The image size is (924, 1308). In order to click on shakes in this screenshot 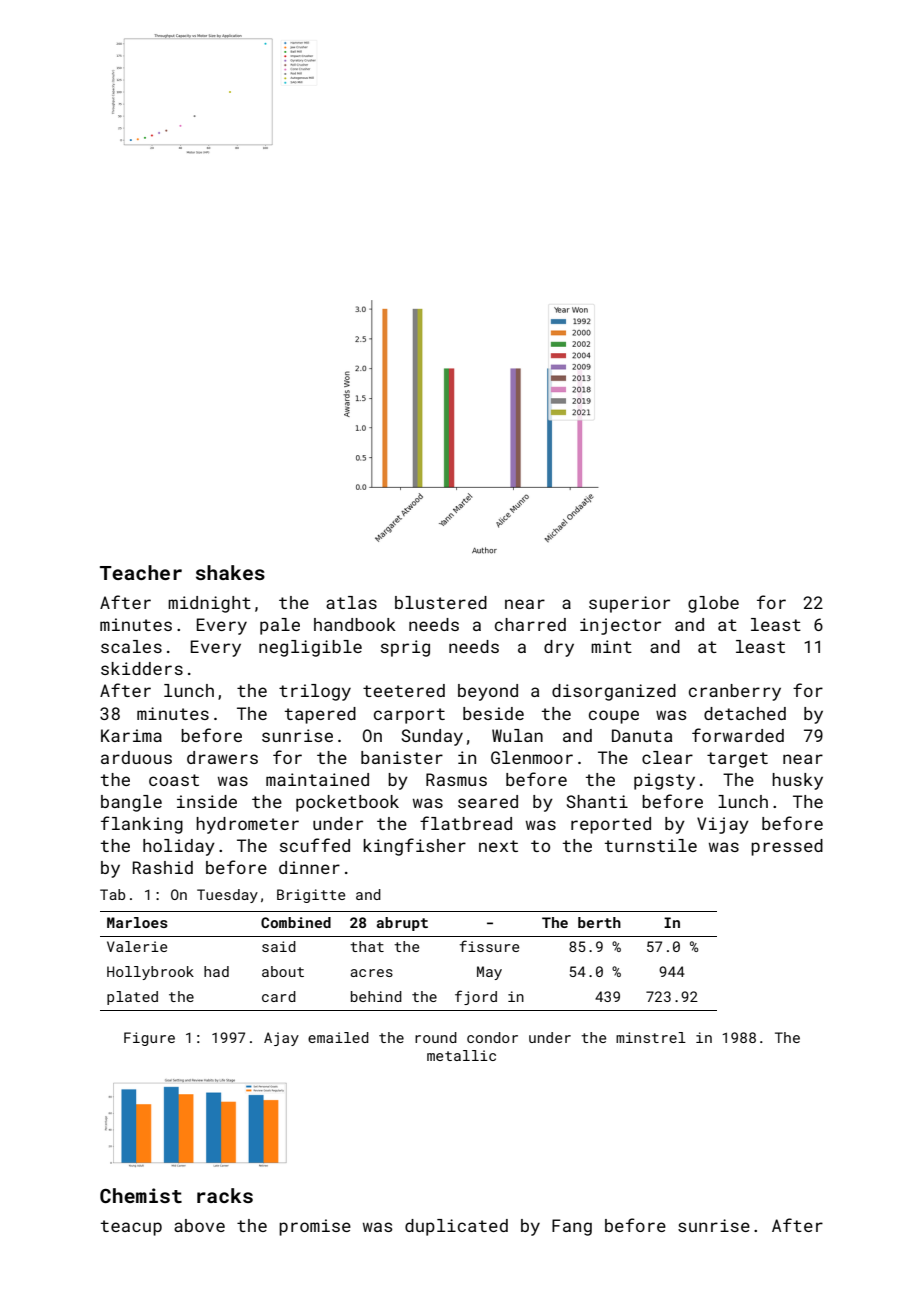, I will do `click(230, 572)`.
